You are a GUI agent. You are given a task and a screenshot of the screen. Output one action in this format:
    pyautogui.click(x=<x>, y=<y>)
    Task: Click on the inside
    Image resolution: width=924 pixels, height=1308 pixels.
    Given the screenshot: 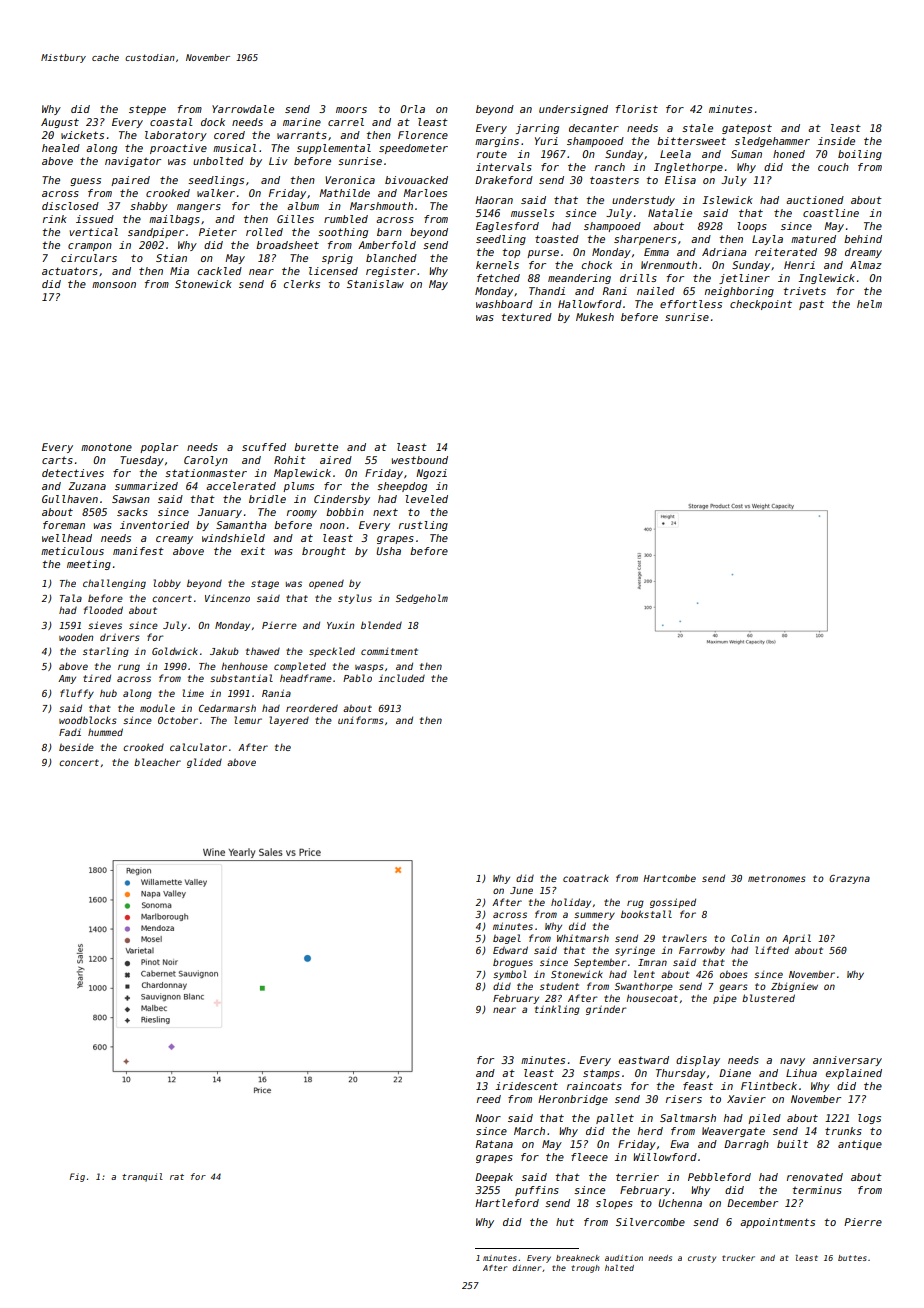 What is the action you would take?
    pyautogui.click(x=836, y=141)
